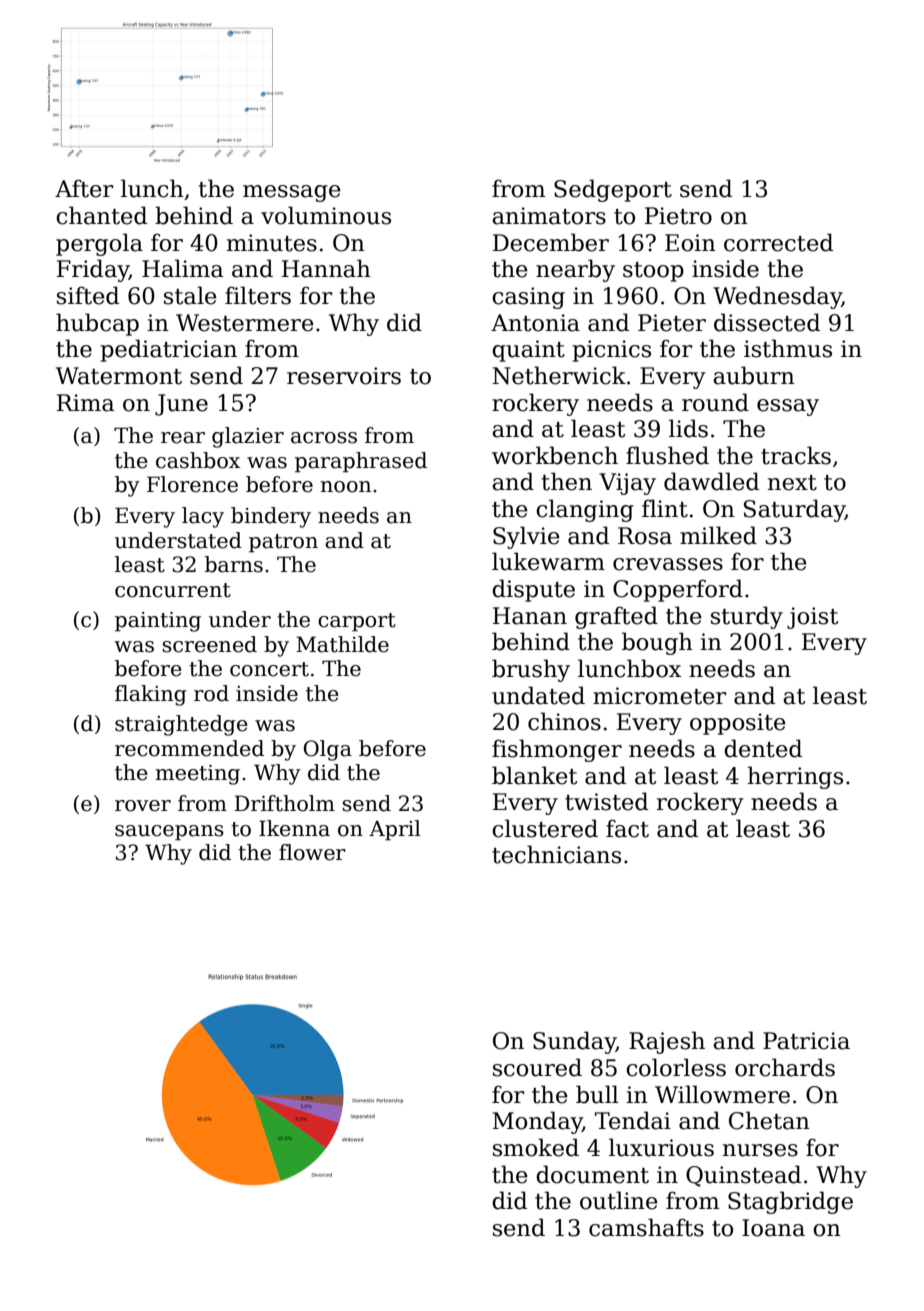  What do you see at coordinates (796, 455) in the screenshot?
I see `tracks` at bounding box center [796, 455].
